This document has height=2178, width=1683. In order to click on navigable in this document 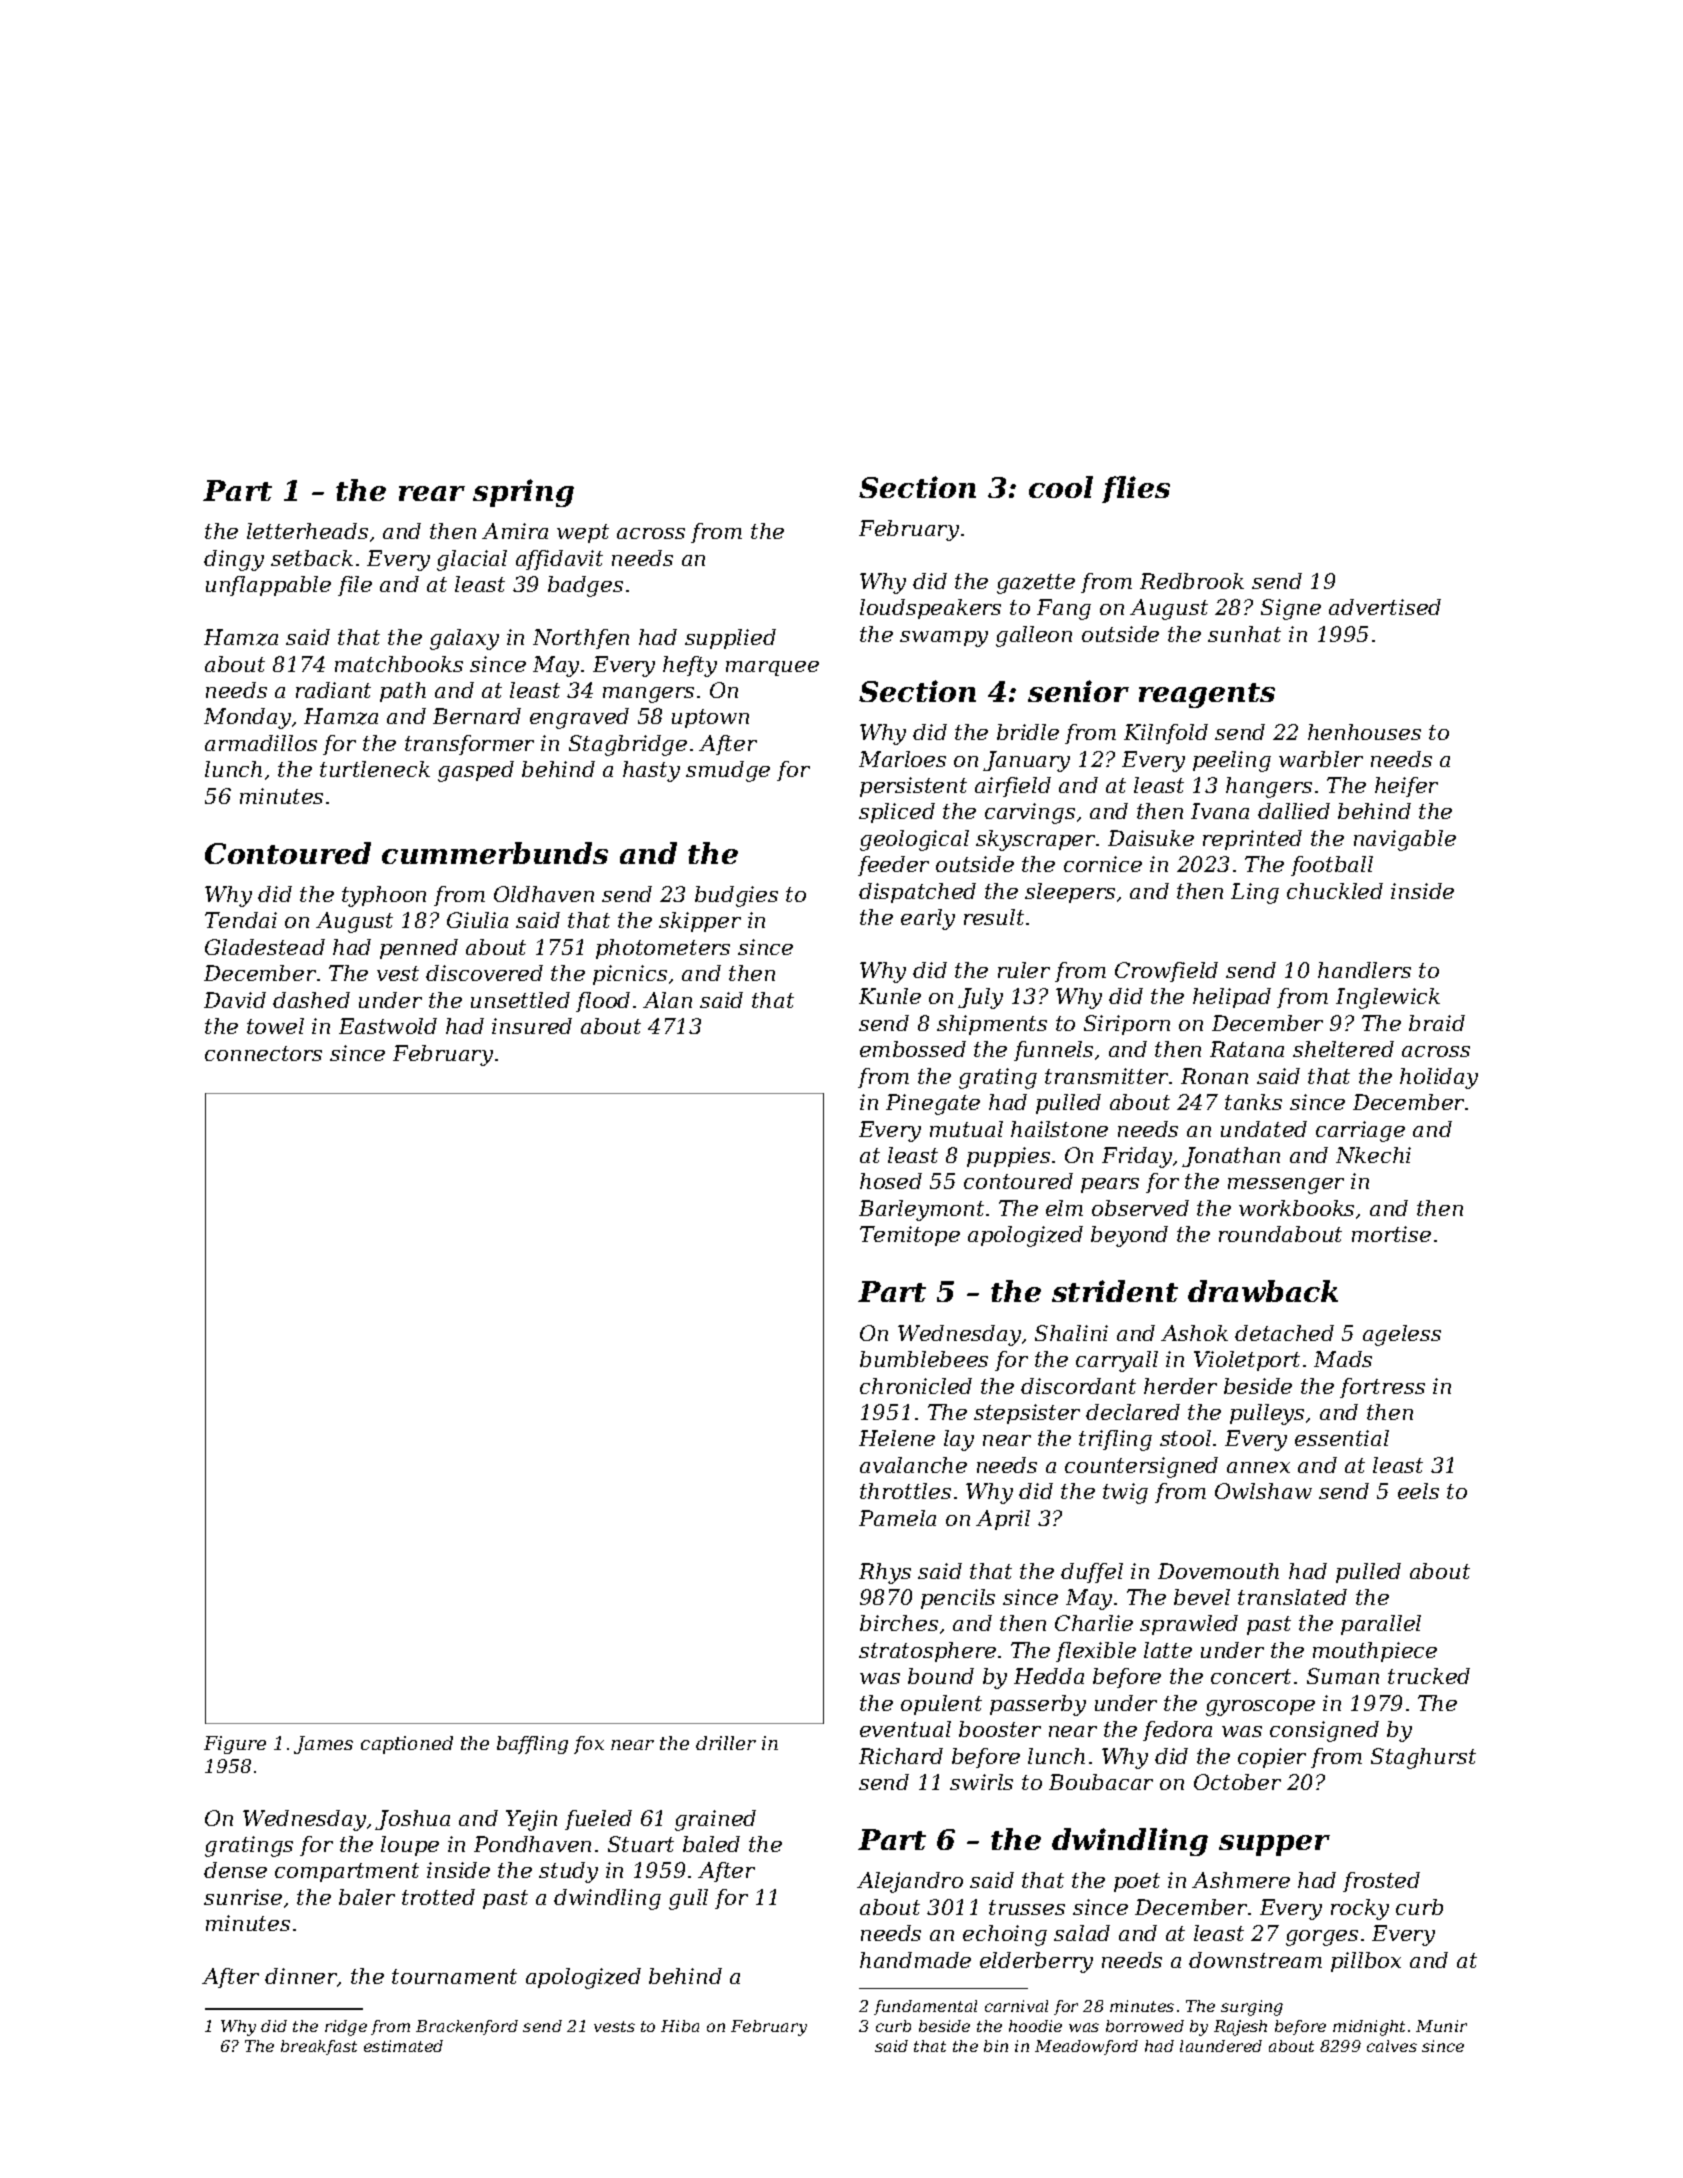, I will do `click(1405, 840)`.
